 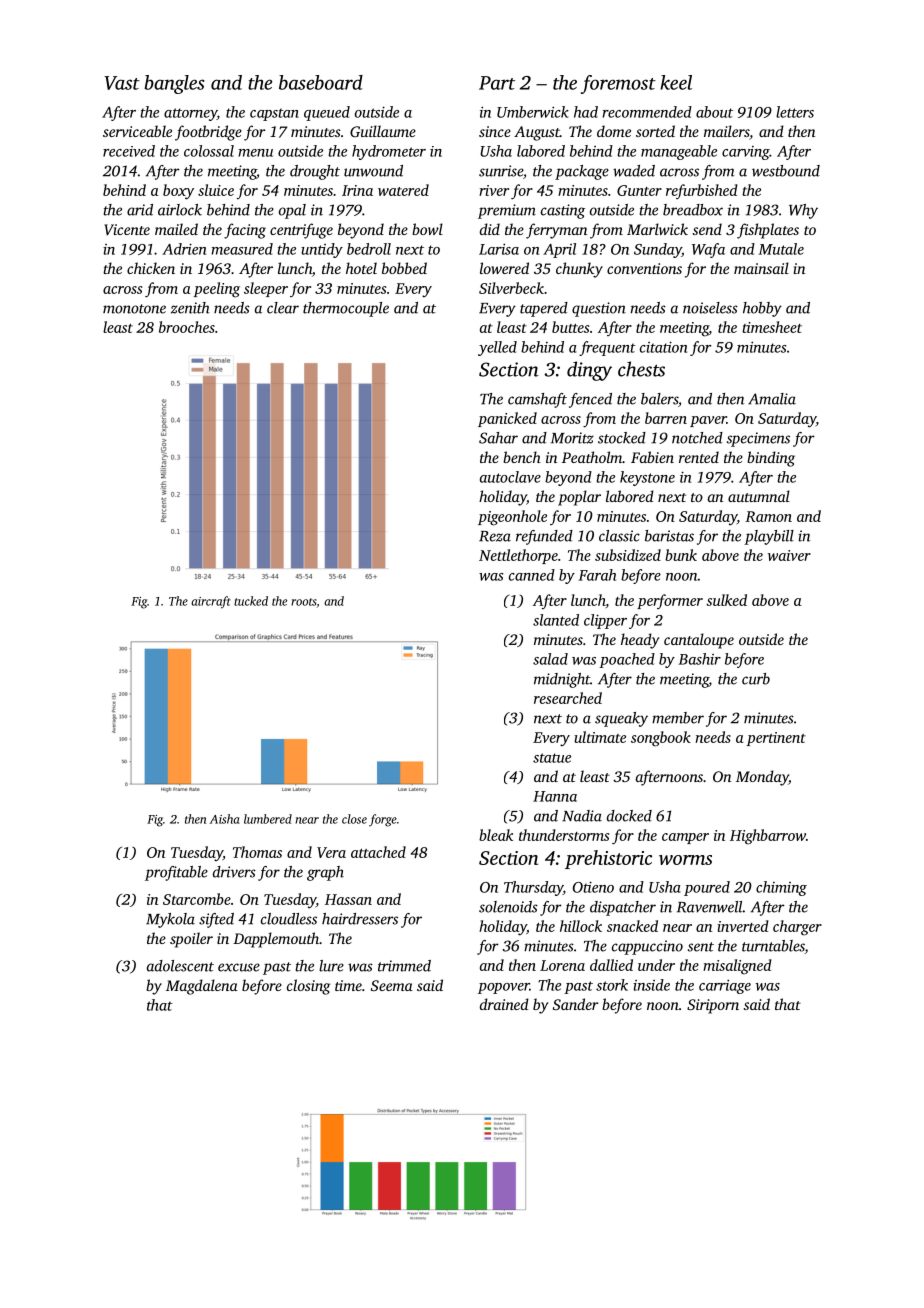 I want to click on received, so click(x=129, y=151).
